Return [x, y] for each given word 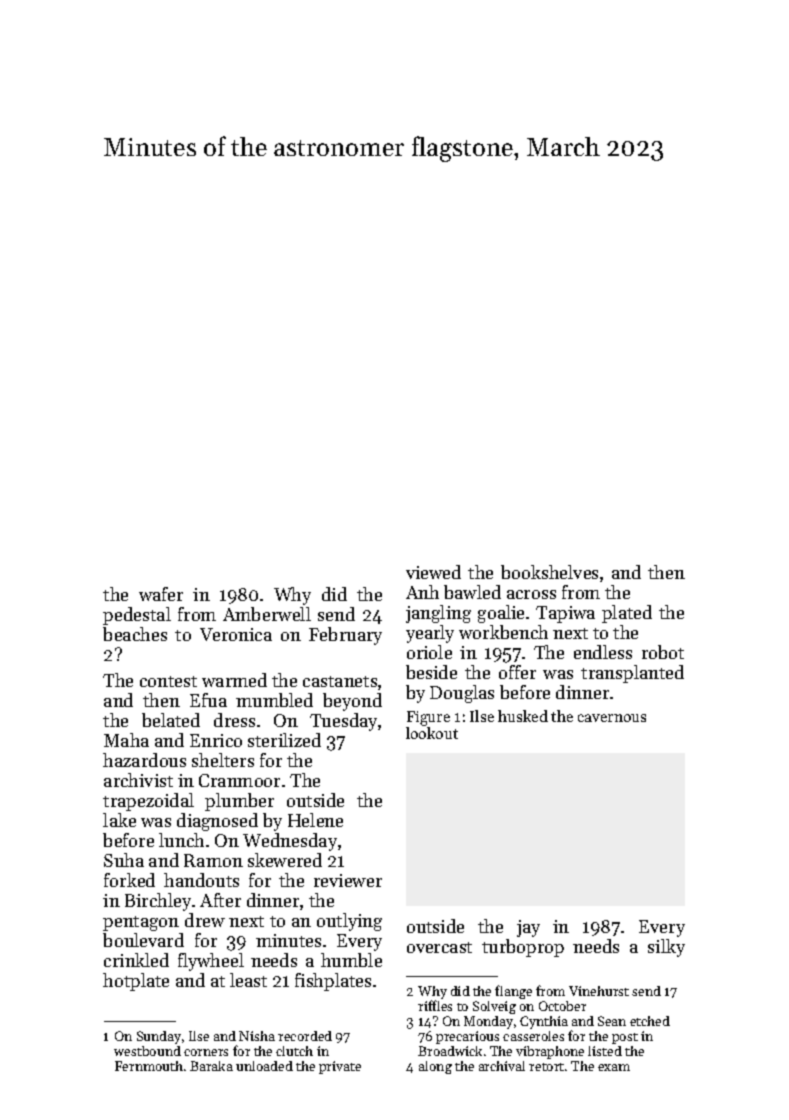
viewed [433, 572]
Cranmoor [239, 780]
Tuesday [344, 722]
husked [523, 716]
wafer [161, 594]
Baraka [211, 1066]
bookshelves [549, 572]
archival [502, 1066]
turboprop [523, 948]
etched [650, 1021]
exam [614, 1067]
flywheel [211, 962]
